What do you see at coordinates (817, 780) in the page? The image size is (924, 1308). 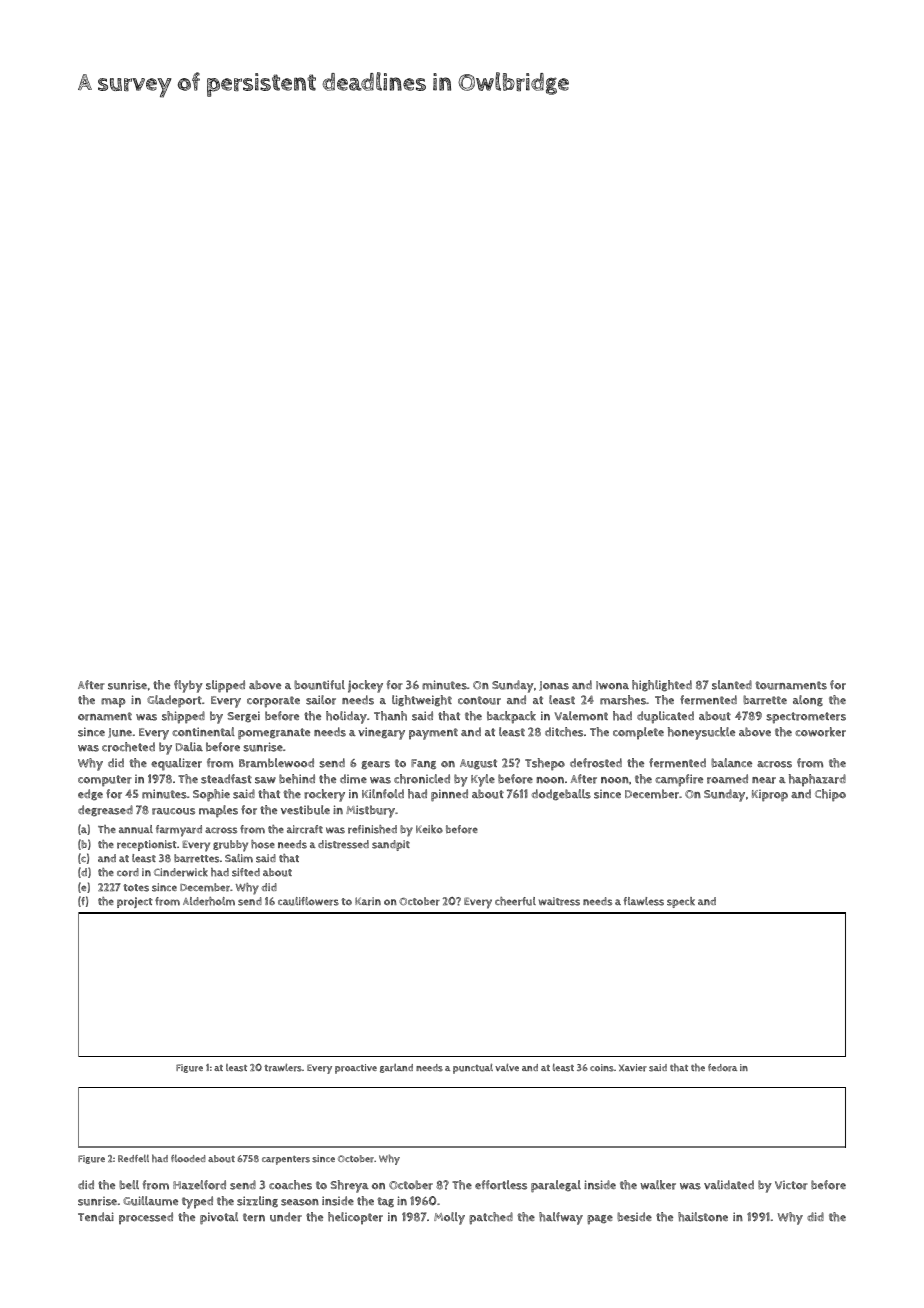 I see `haphazard` at bounding box center [817, 780].
